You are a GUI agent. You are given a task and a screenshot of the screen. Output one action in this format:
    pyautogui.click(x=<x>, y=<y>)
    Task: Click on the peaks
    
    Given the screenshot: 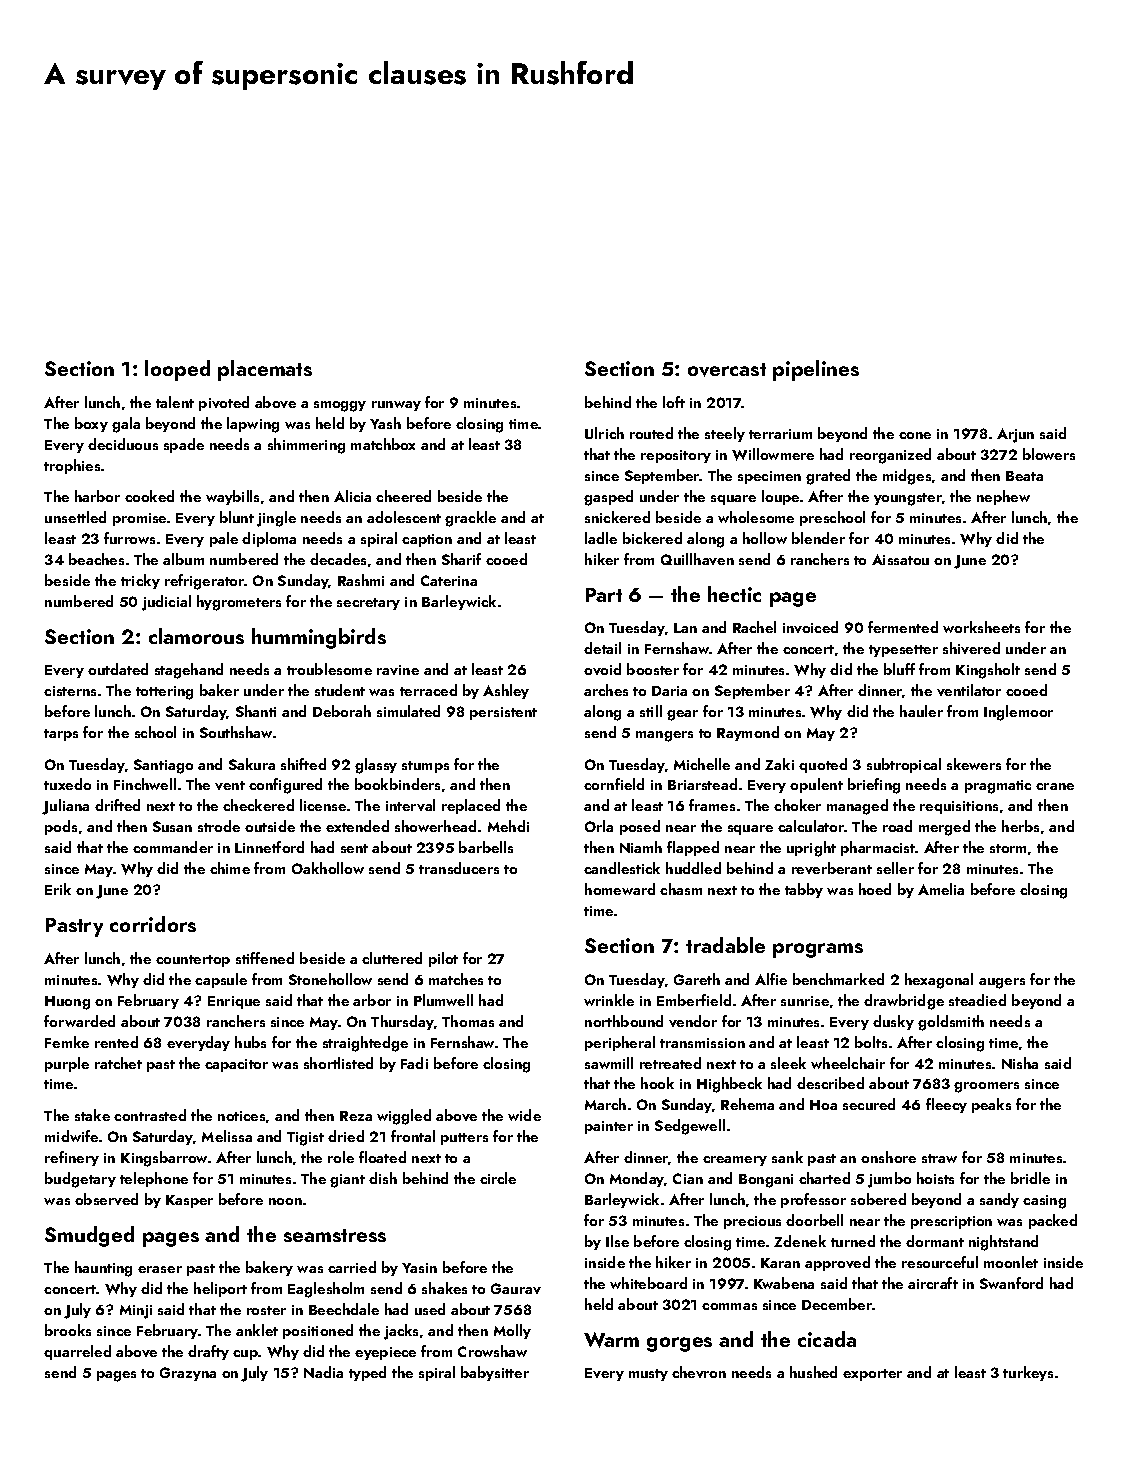 What is the action you would take?
    pyautogui.click(x=991, y=1105)
